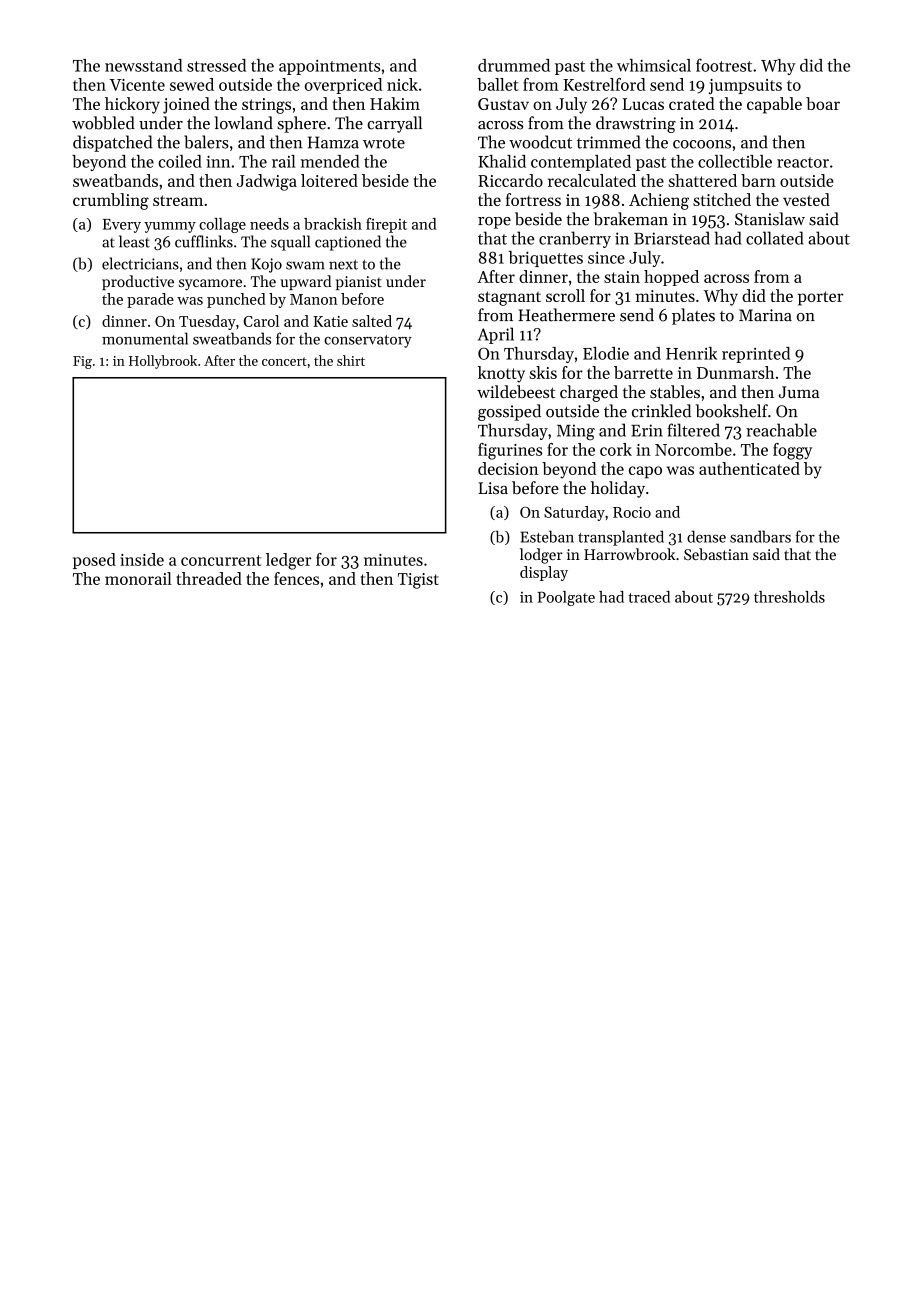  Describe the element at coordinates (122, 226) in the page. I see `Every` at that location.
